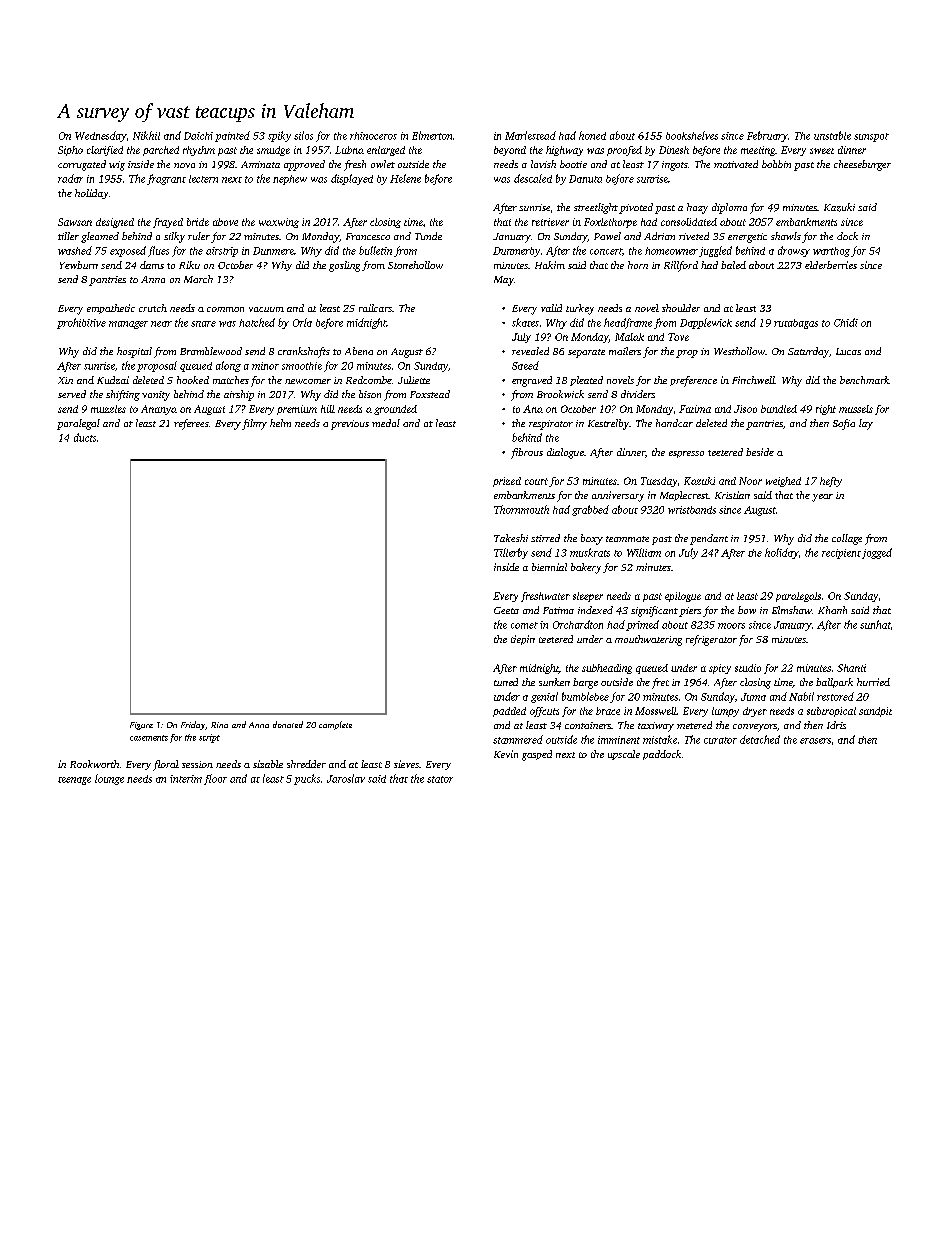  I want to click on shoulder, so click(681, 308).
